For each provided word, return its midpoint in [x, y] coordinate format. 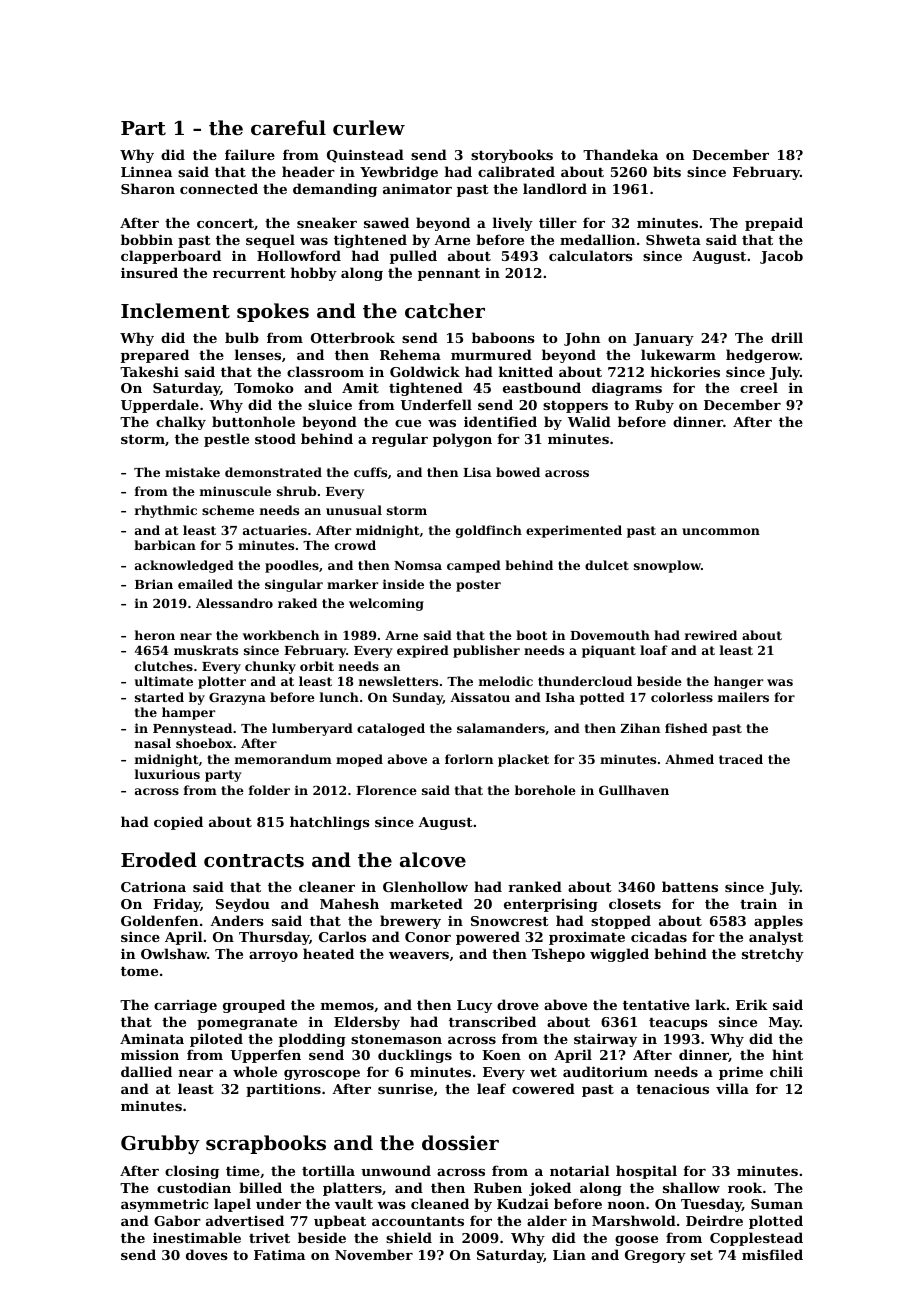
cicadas [659, 936]
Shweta [673, 239]
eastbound [542, 387]
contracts [254, 861]
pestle [226, 440]
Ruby [654, 406]
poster [478, 586]
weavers [419, 955]
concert [225, 223]
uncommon [721, 531]
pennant [449, 275]
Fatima [279, 1255]
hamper [188, 713]
